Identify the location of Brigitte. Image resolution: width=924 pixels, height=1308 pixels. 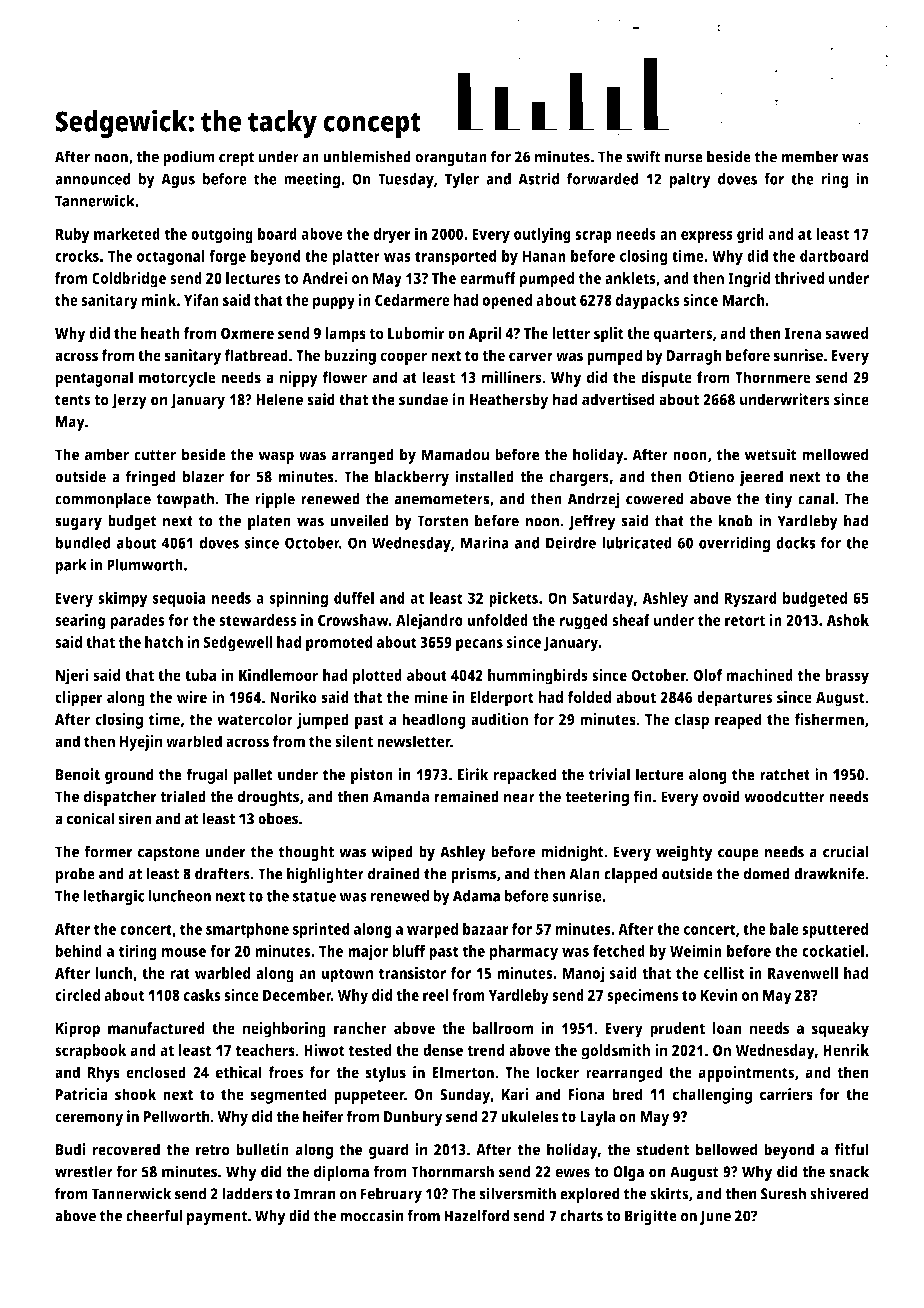
(651, 1217).
